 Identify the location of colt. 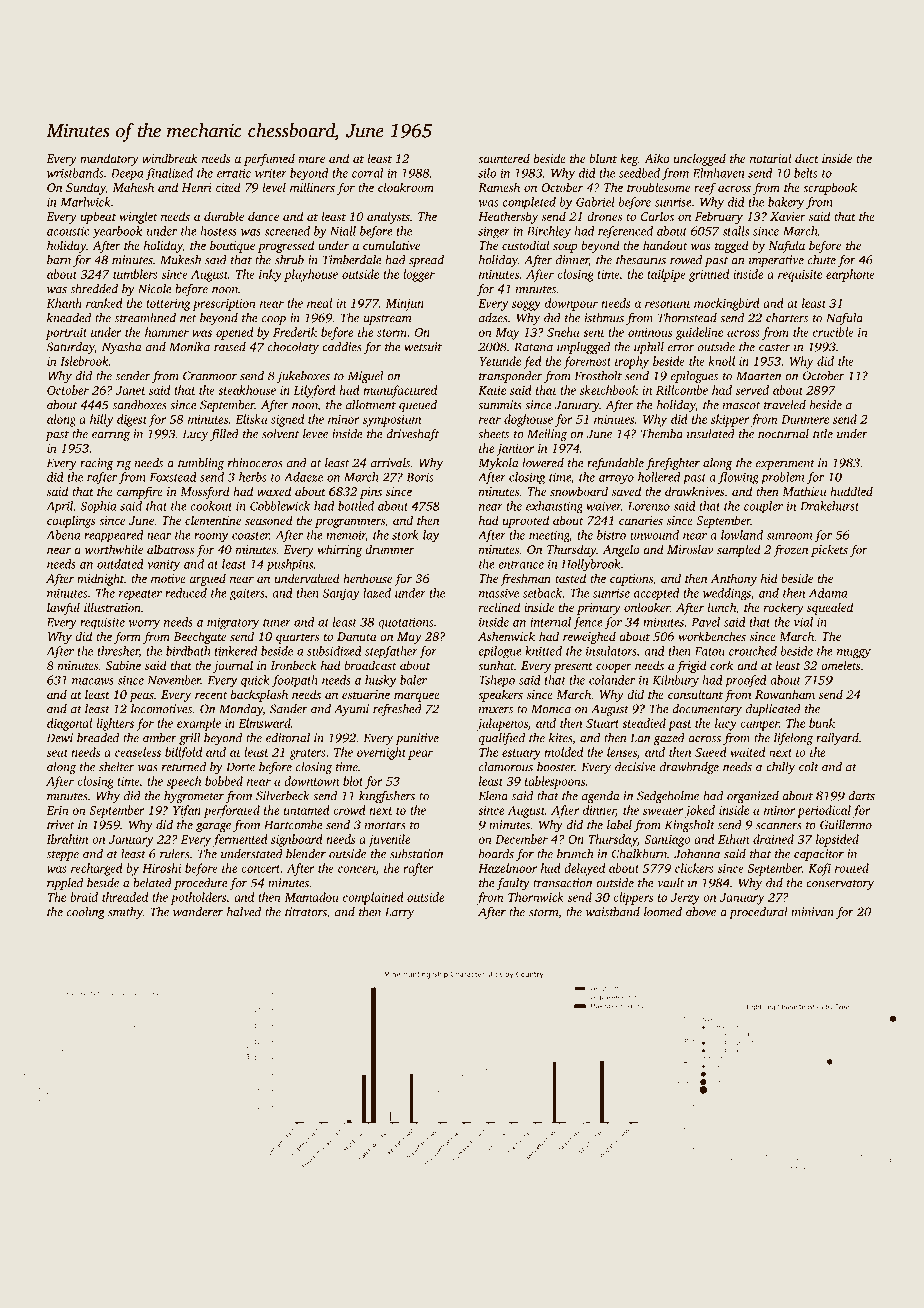
(809, 767).
